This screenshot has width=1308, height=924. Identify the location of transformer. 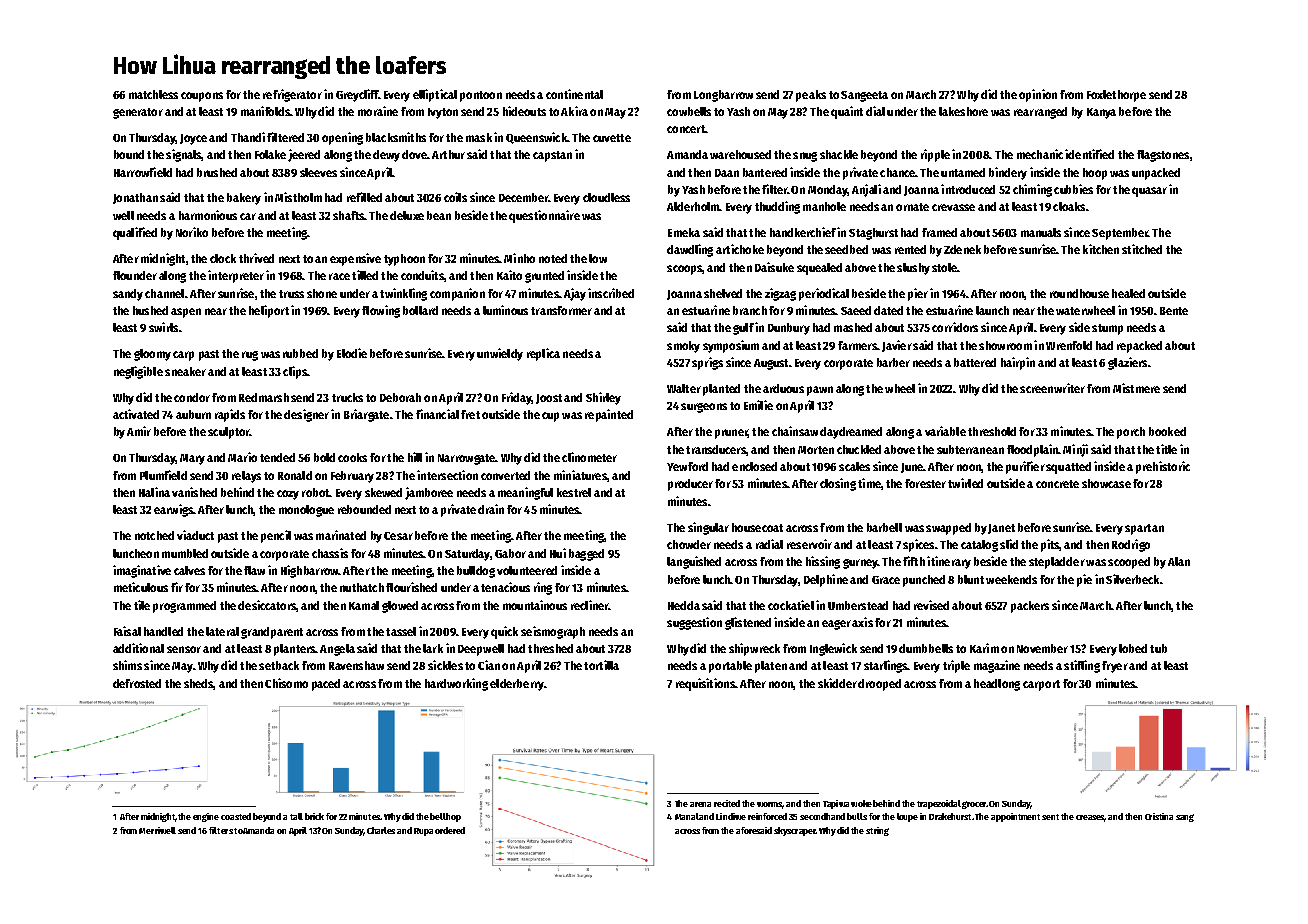
(561, 310).
